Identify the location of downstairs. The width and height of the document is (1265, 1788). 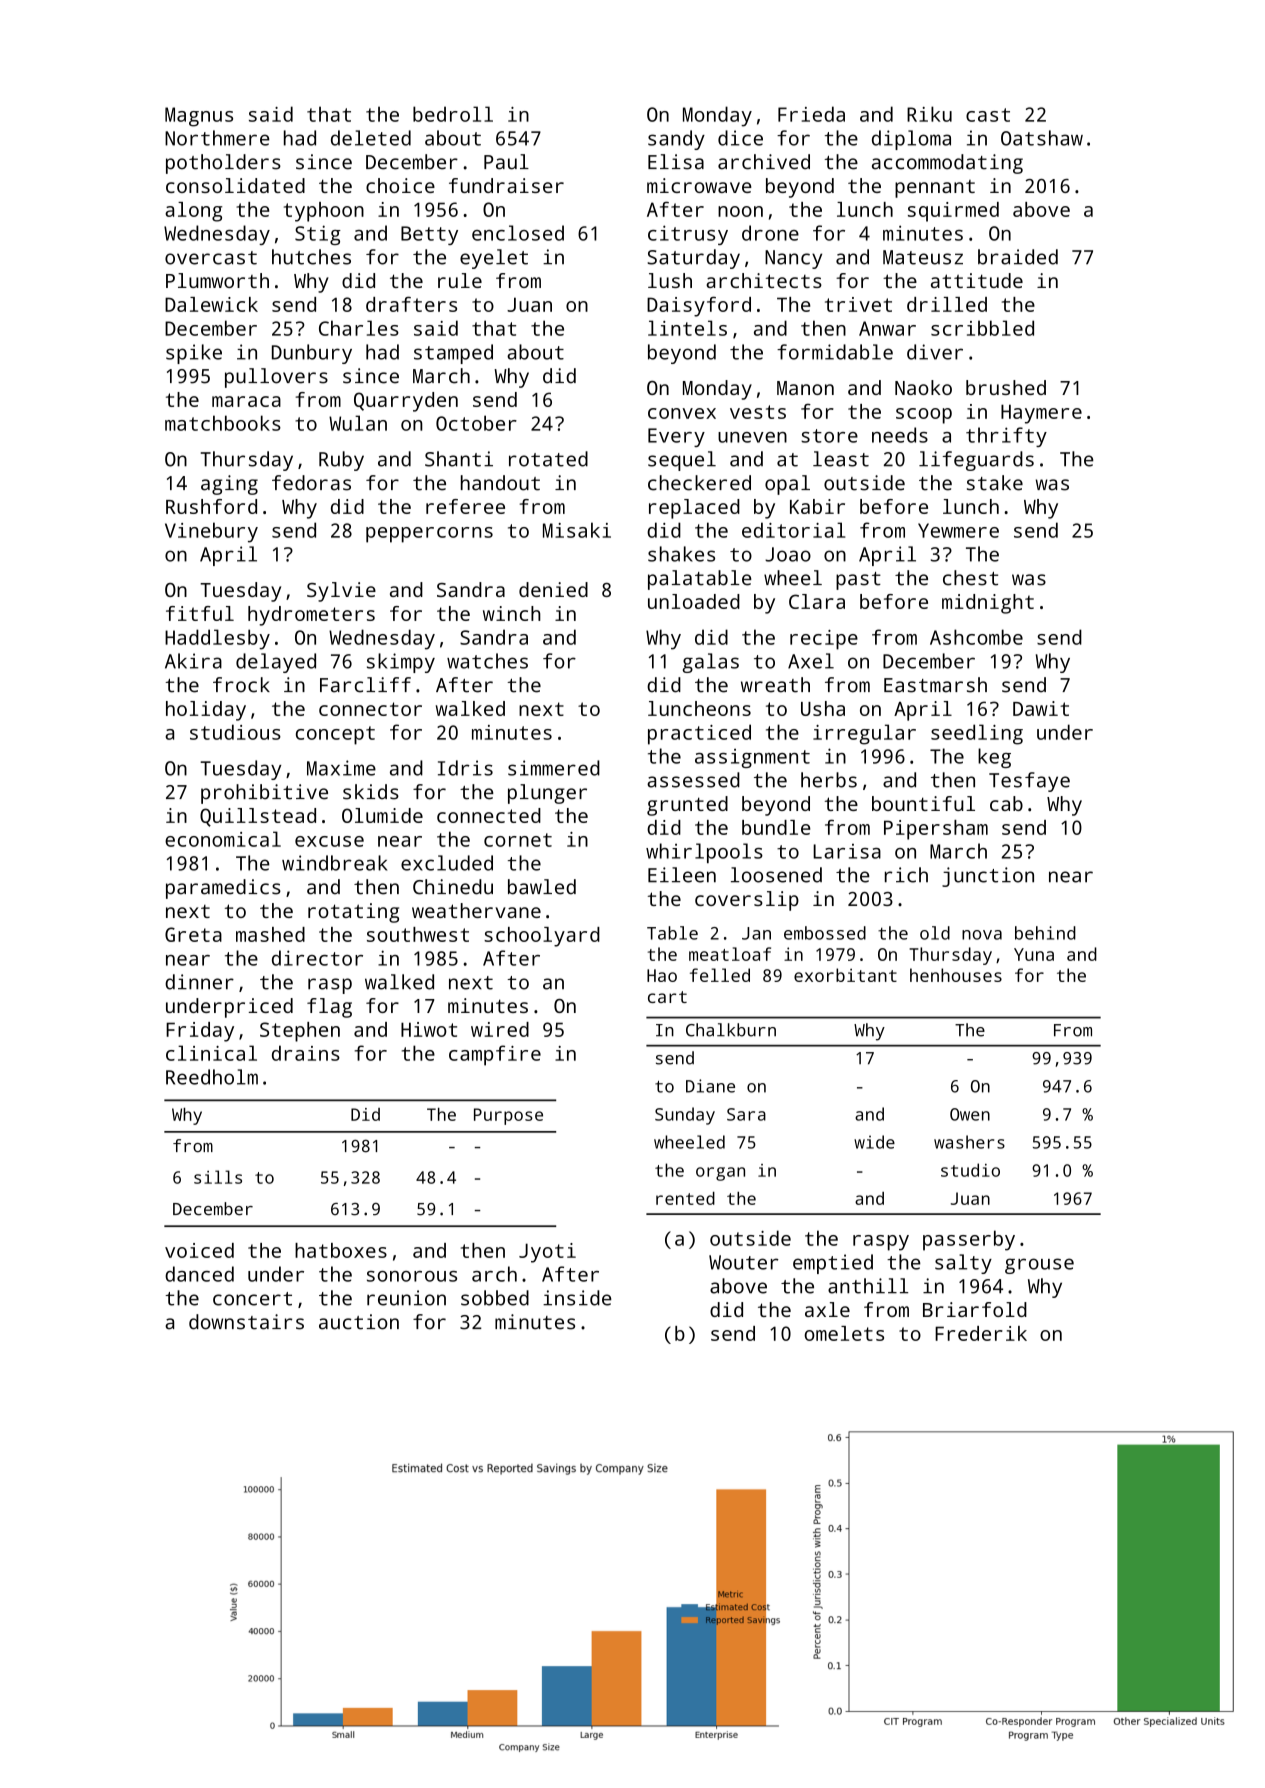
(246, 1322).
